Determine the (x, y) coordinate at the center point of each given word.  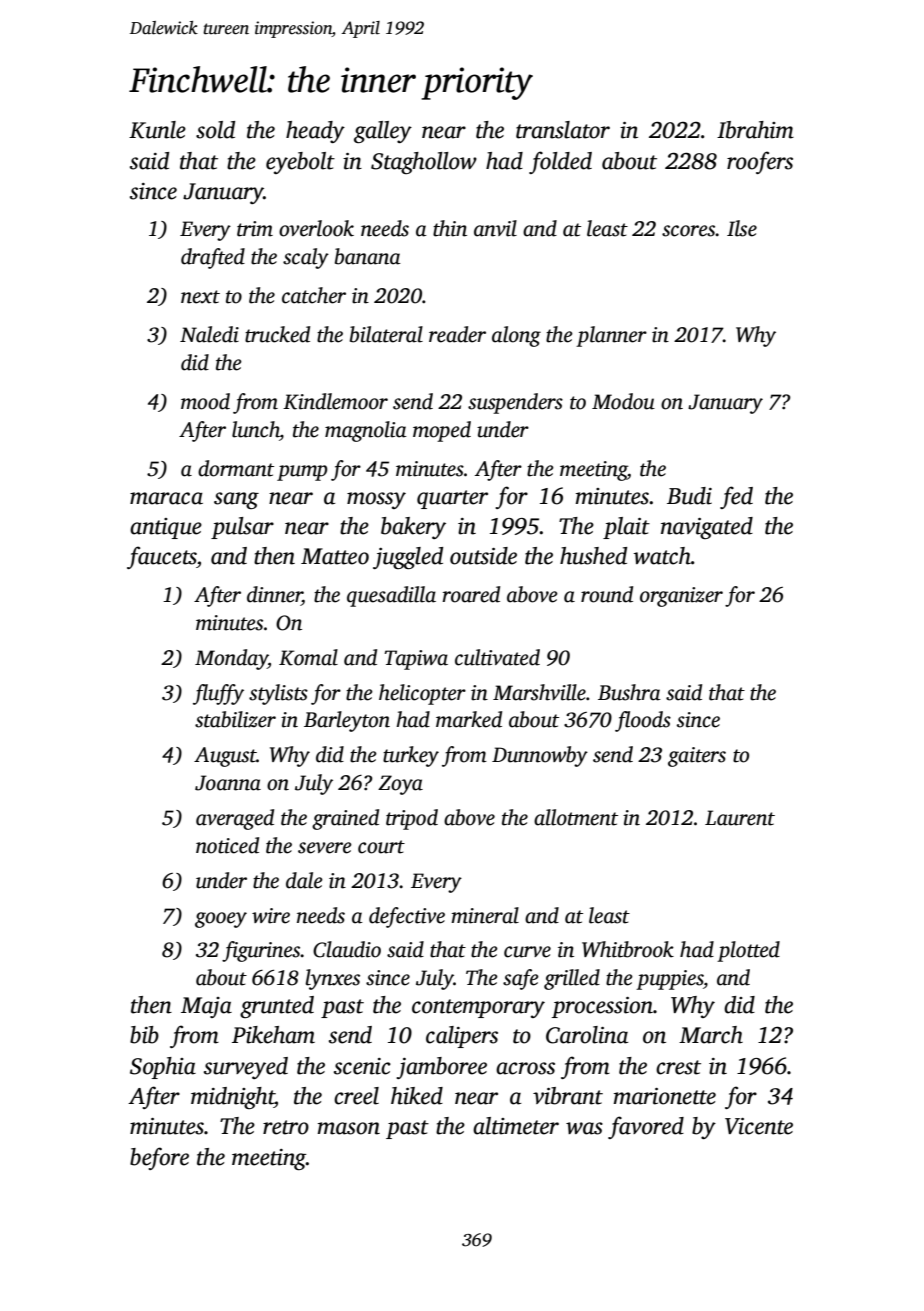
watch (662, 556)
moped (442, 431)
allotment (576, 817)
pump (302, 473)
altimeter (516, 1126)
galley (383, 132)
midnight (233, 1098)
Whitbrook (628, 949)
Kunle (157, 130)
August (225, 757)
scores (689, 231)
